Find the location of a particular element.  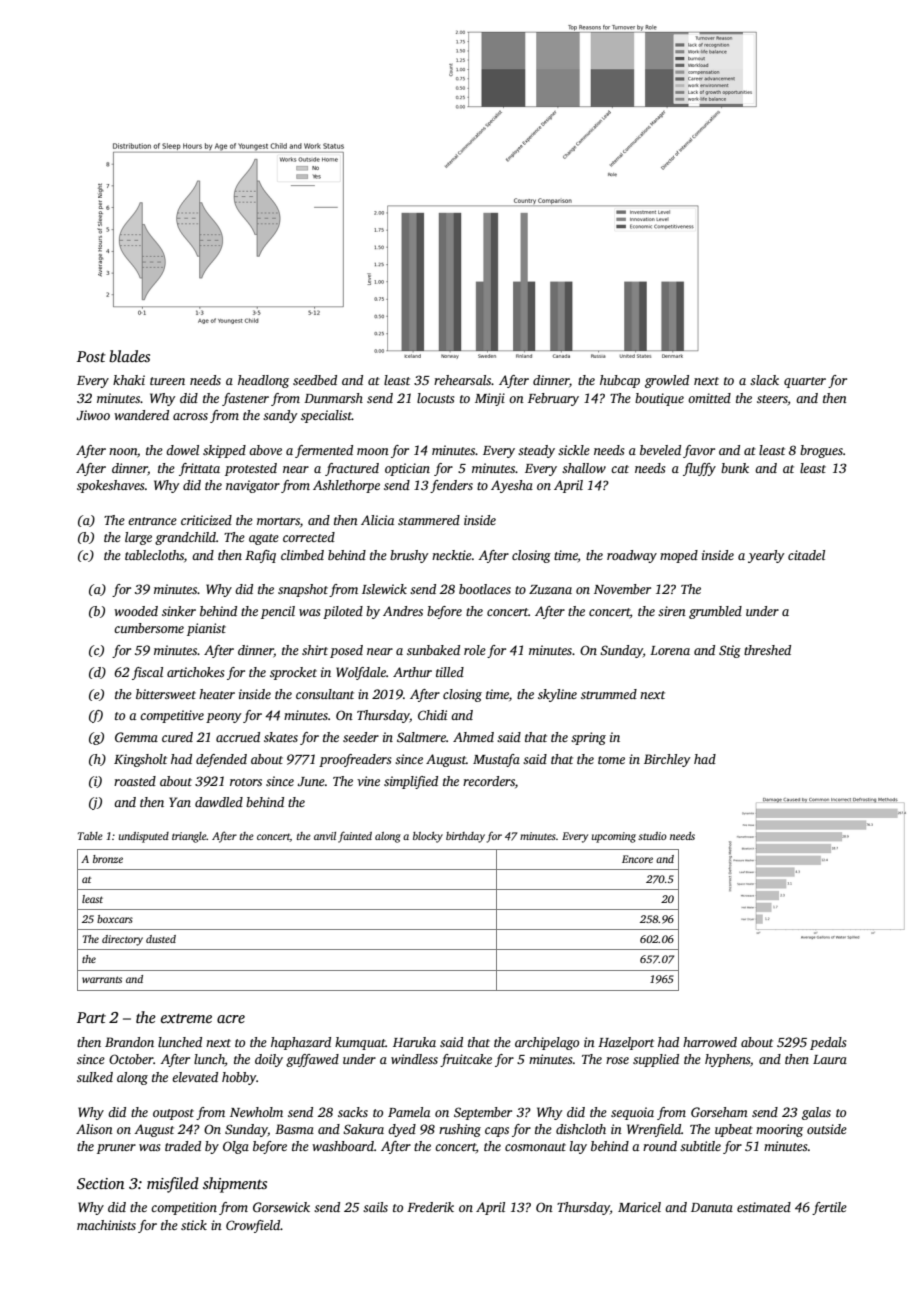

bronze is located at coordinates (108, 859).
